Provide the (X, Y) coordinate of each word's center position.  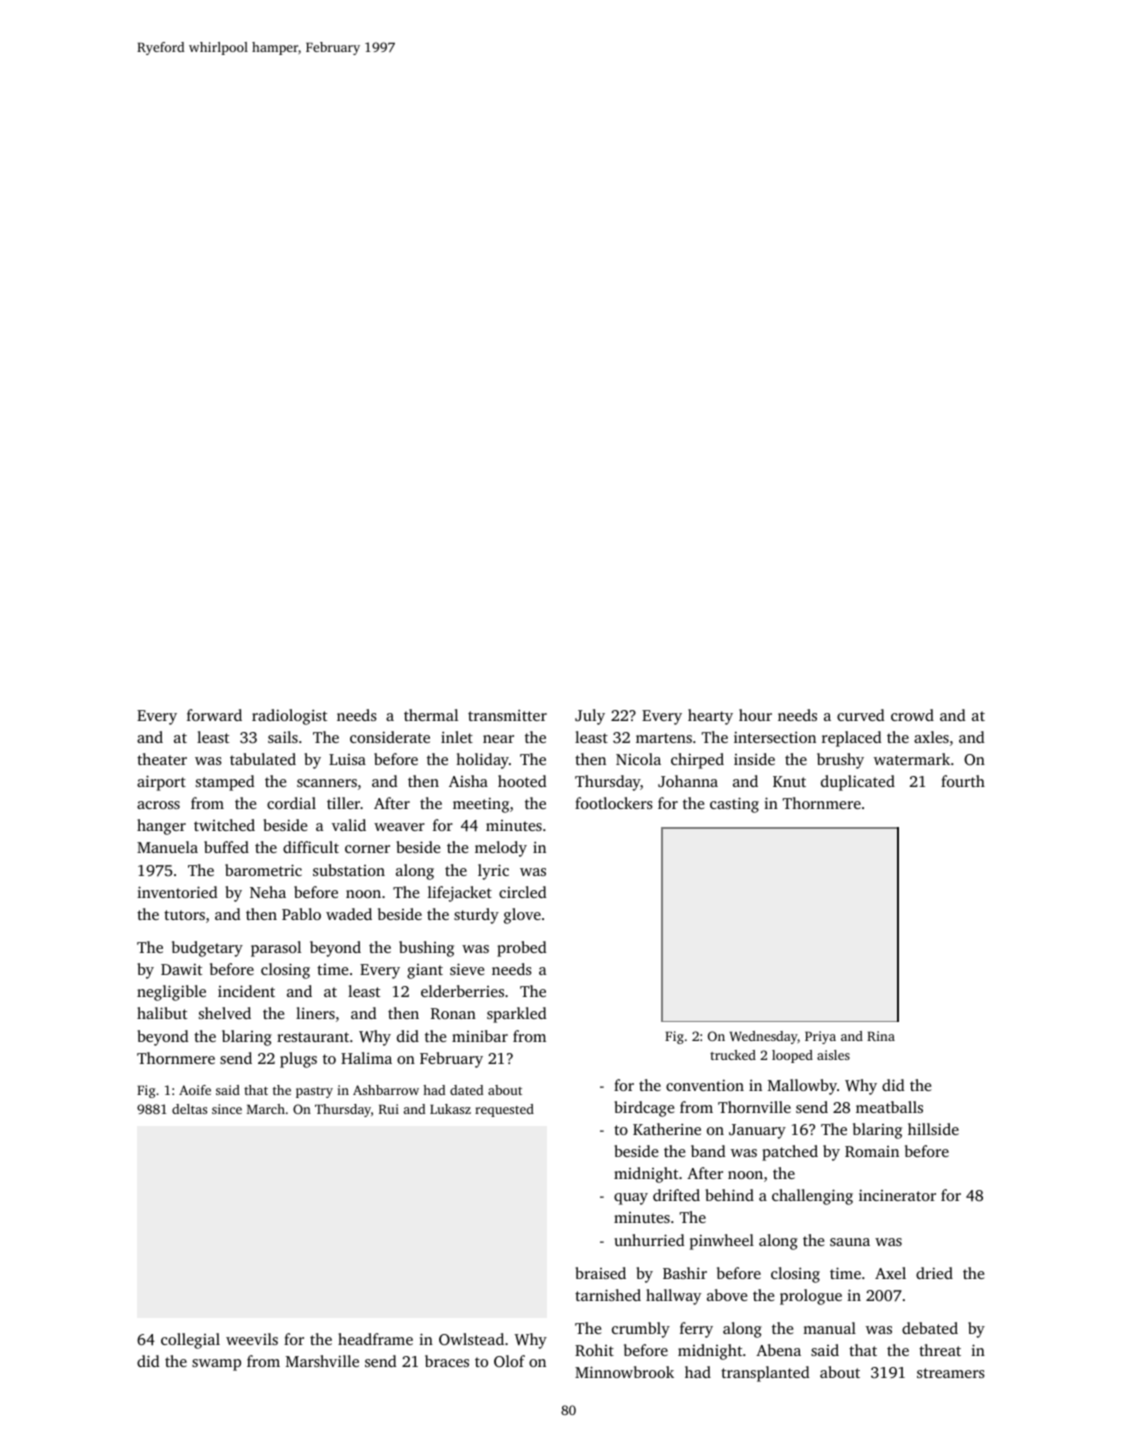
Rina (881, 1036)
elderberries (462, 991)
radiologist (289, 717)
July (590, 717)
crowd (912, 715)
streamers (951, 1373)
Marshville (322, 1361)
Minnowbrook (624, 1372)
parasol (276, 949)
